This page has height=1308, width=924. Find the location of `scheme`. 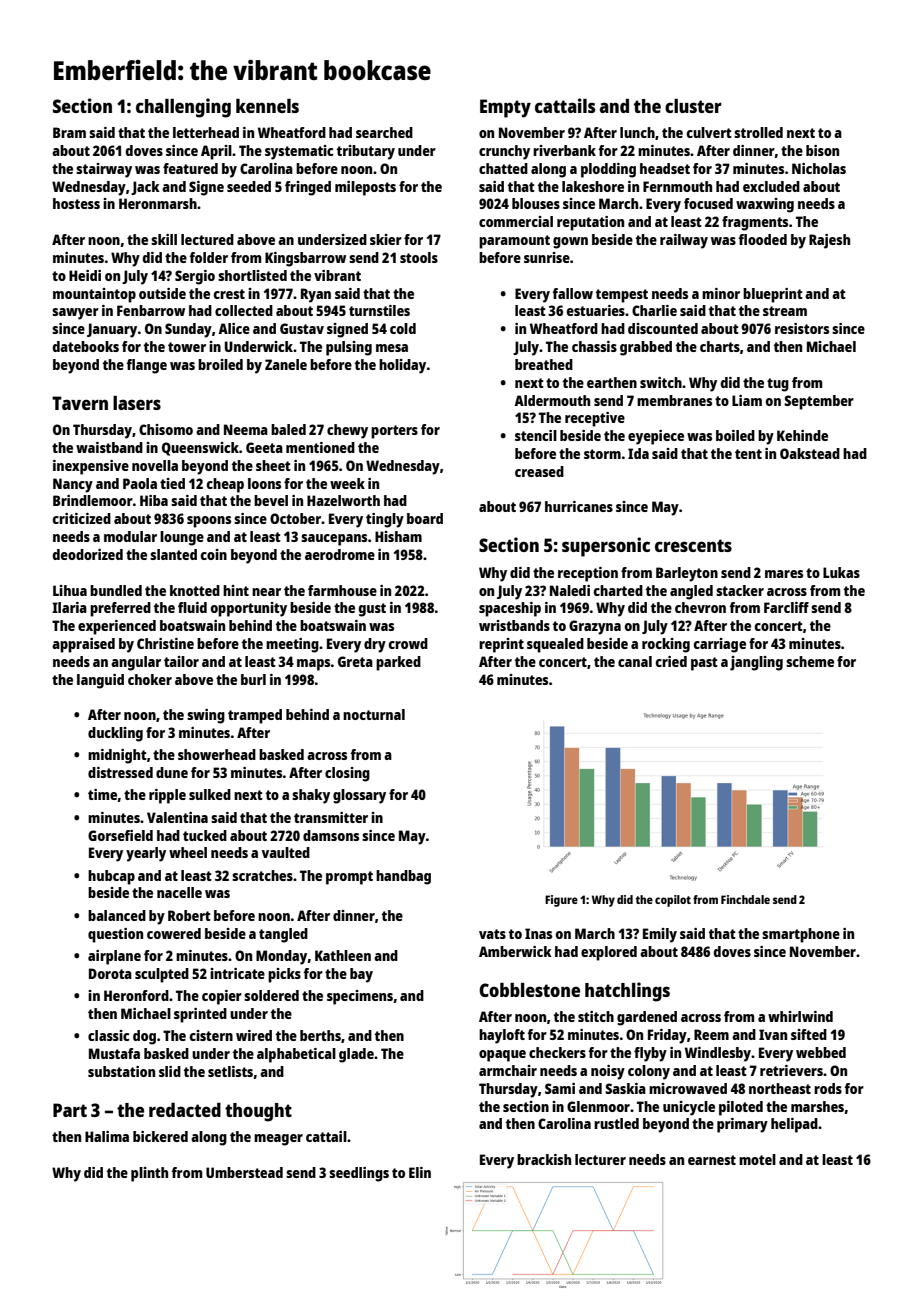

scheme is located at coordinates (810, 661).
